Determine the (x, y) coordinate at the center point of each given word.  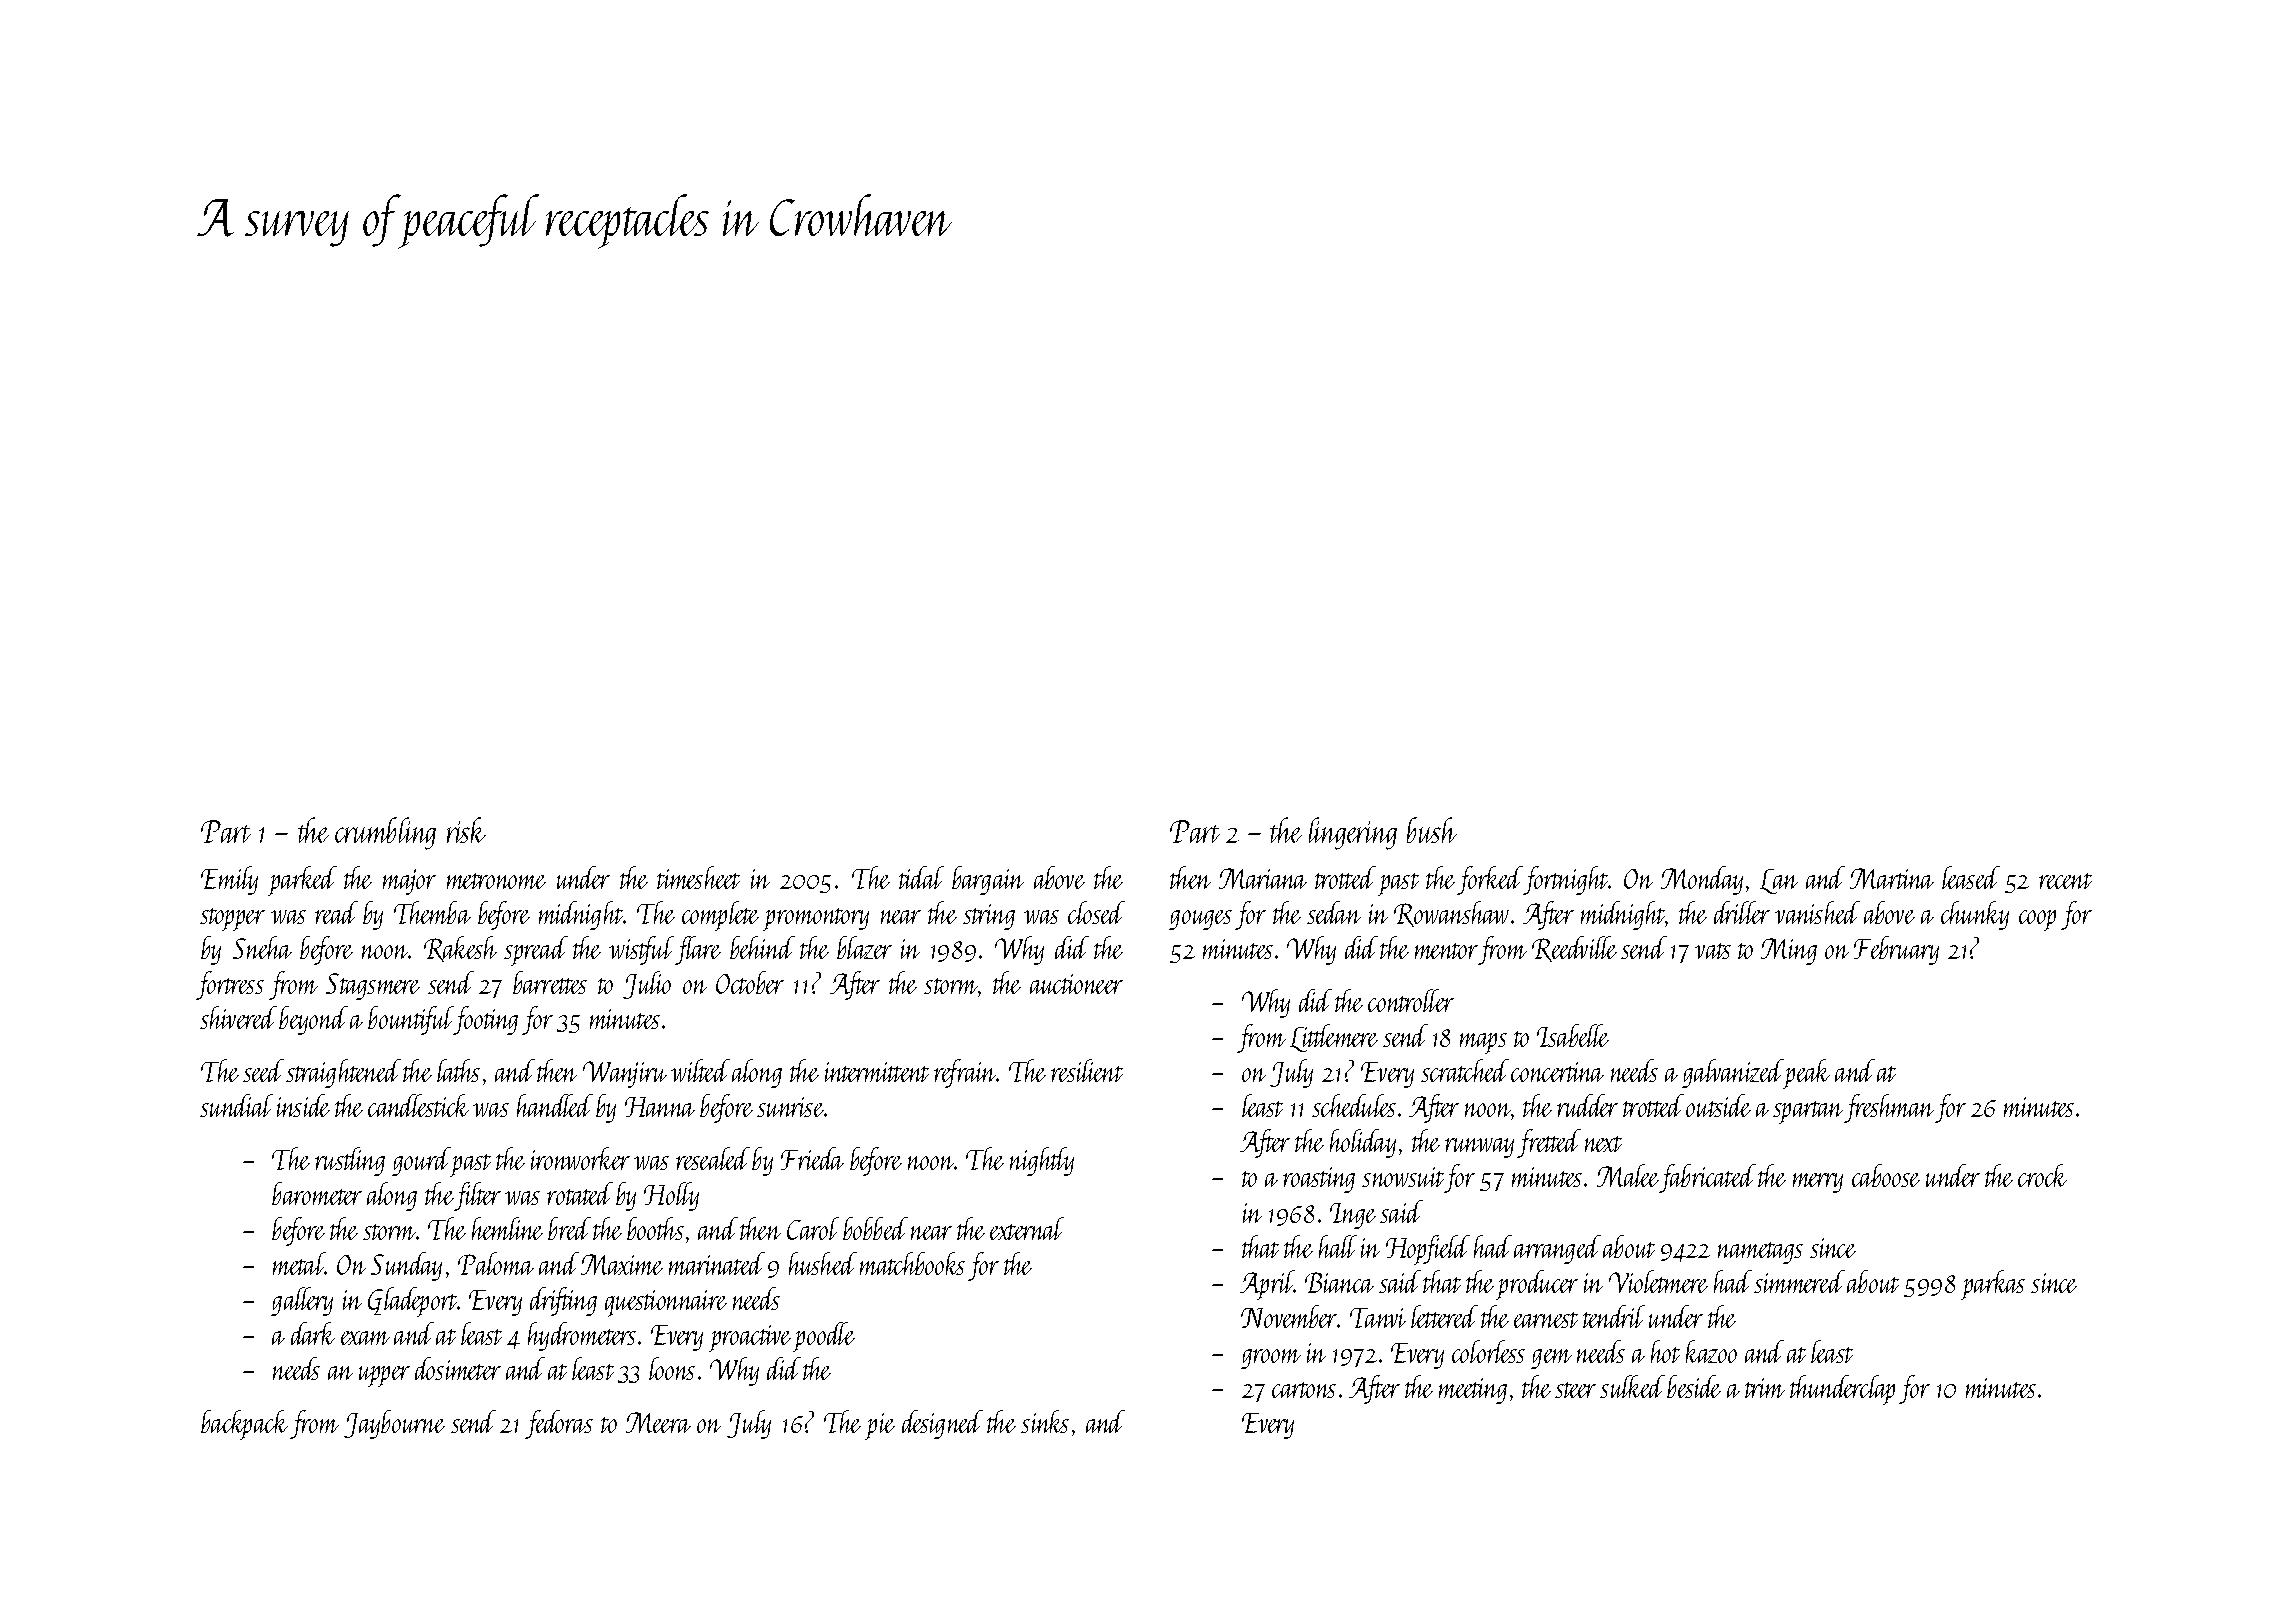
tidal (921, 877)
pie (880, 1426)
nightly (1042, 1161)
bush (1432, 830)
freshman (1889, 1108)
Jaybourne (394, 1424)
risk (466, 830)
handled (555, 1105)
